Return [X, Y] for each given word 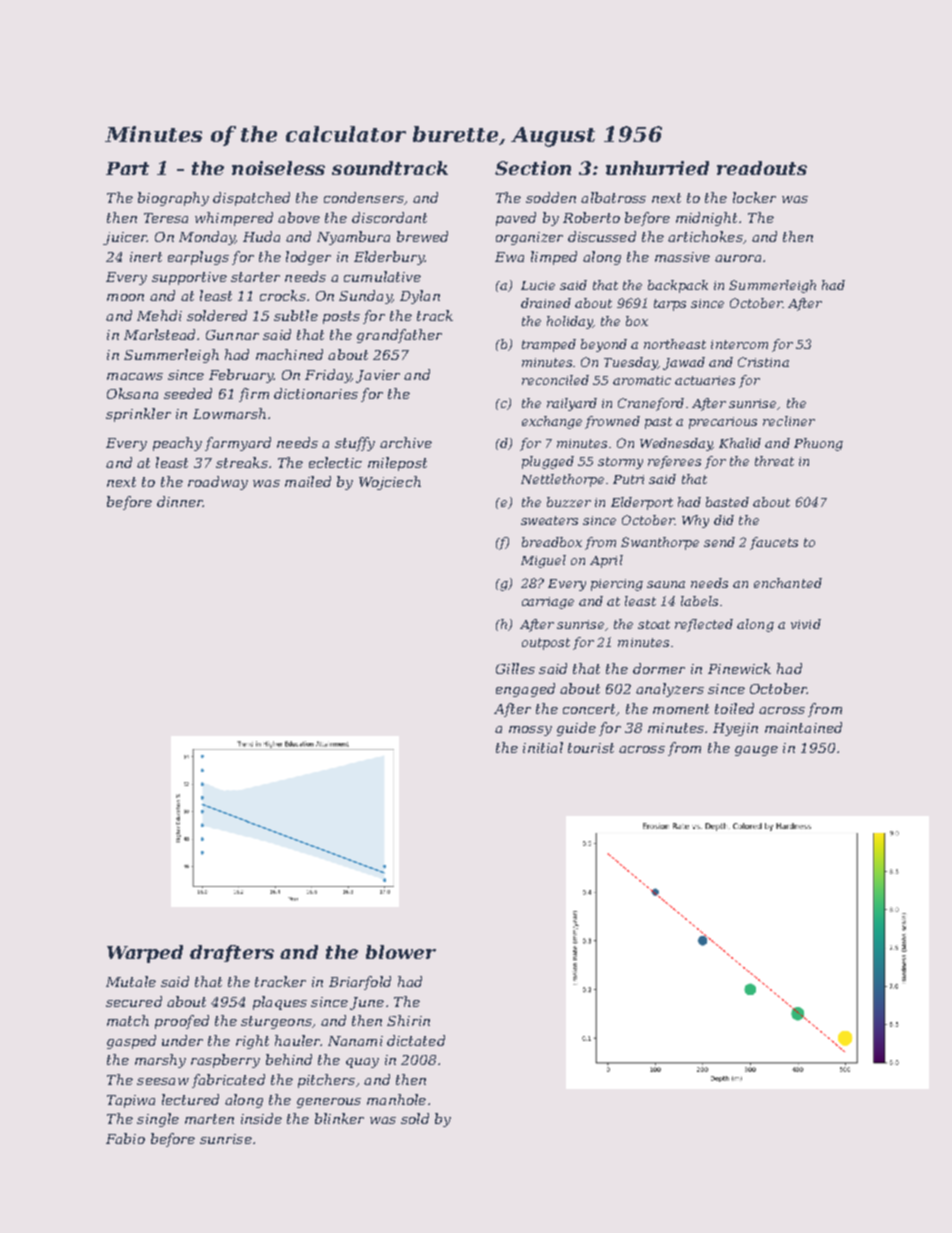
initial [543, 747]
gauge [756, 751]
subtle [296, 315]
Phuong [818, 444]
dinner [180, 501]
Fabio [125, 1138]
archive [406, 442]
